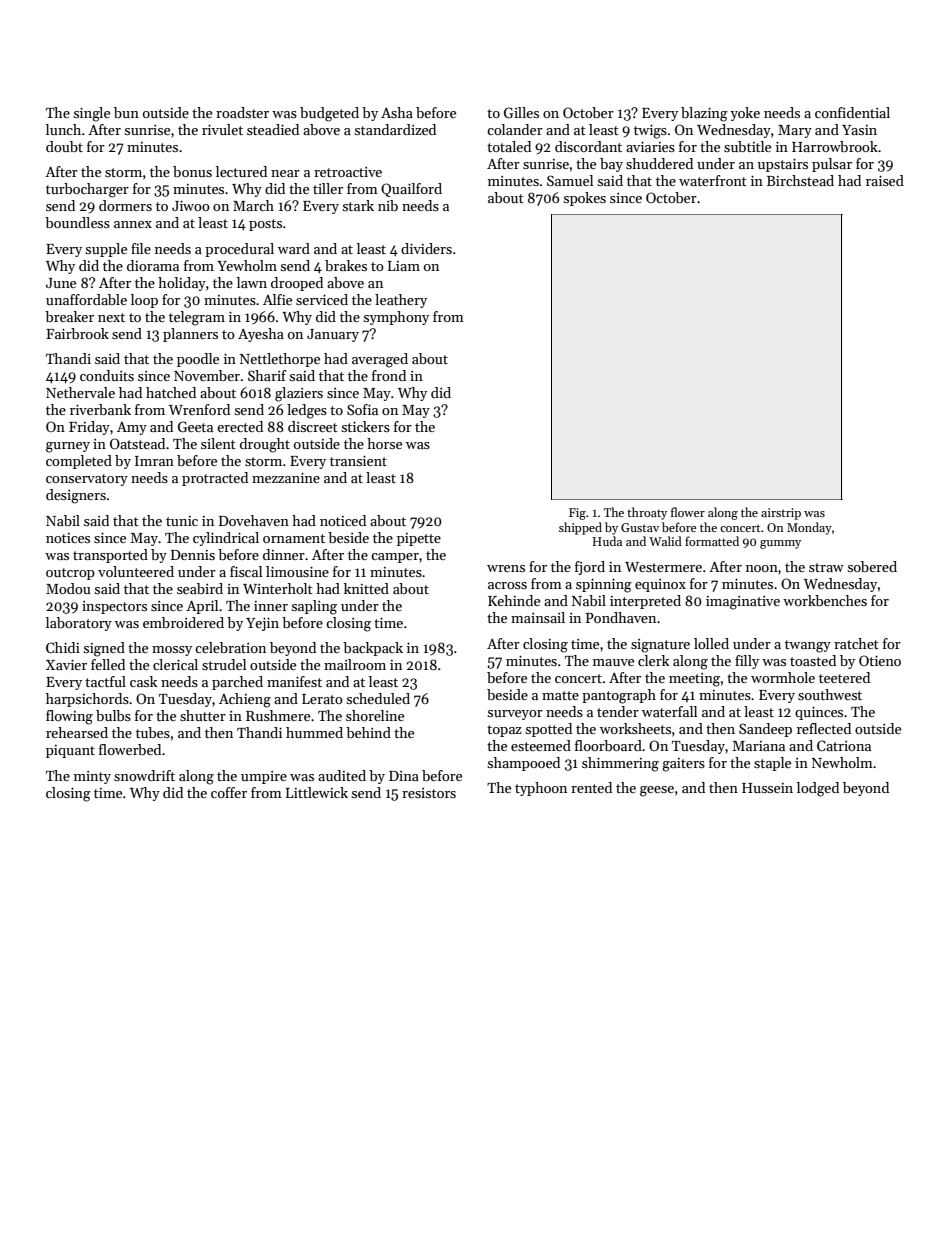 The image size is (952, 1233). Describe the element at coordinates (333, 335) in the screenshot. I see `January` at that location.
